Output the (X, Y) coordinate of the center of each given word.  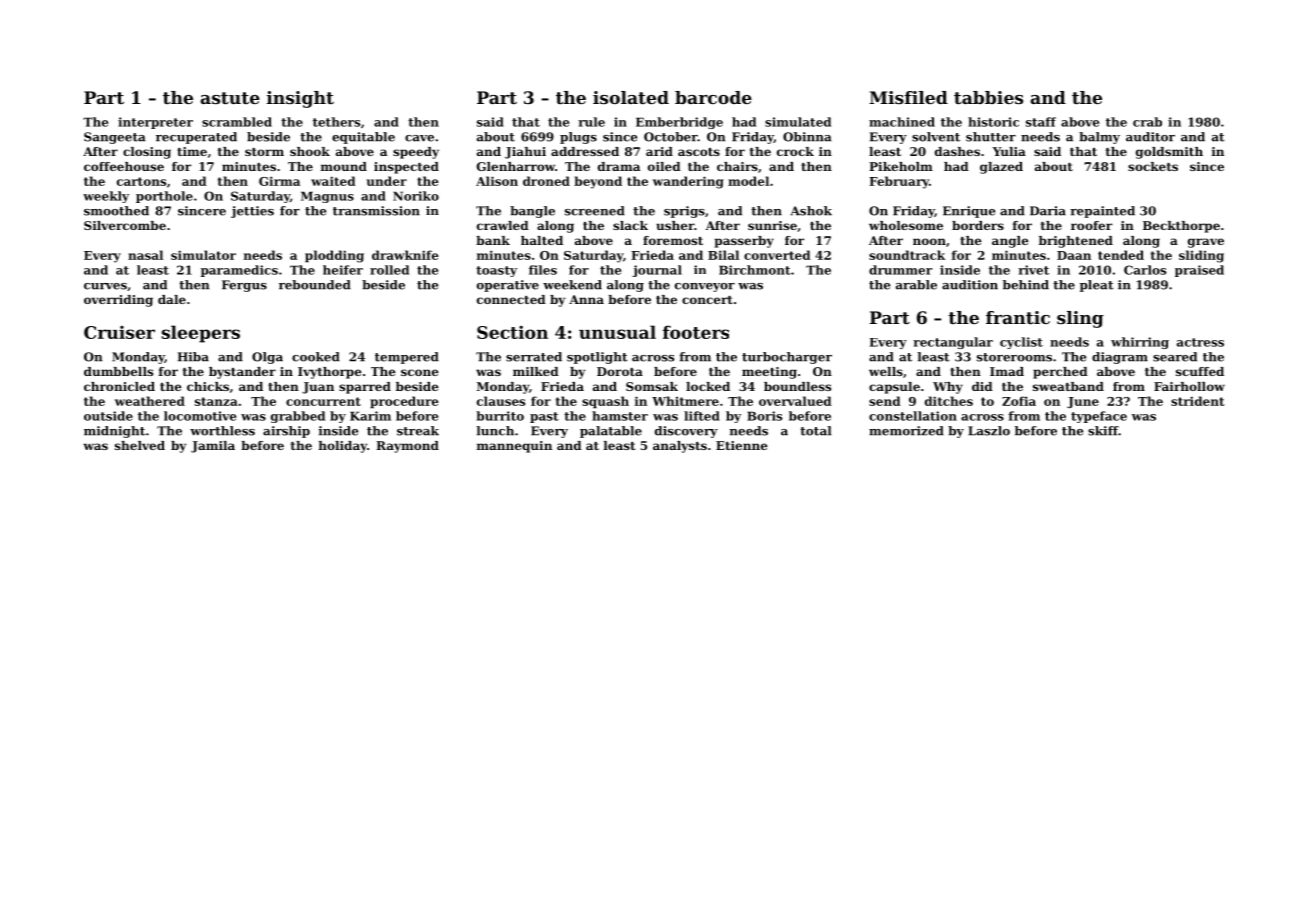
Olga (267, 358)
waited (333, 181)
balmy (1099, 138)
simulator (203, 255)
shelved (140, 445)
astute (230, 98)
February (899, 182)
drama (619, 166)
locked (708, 386)
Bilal (723, 255)
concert (707, 300)
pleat (1097, 286)
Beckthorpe (1181, 227)
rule (591, 122)
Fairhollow (1189, 386)
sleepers (201, 334)
